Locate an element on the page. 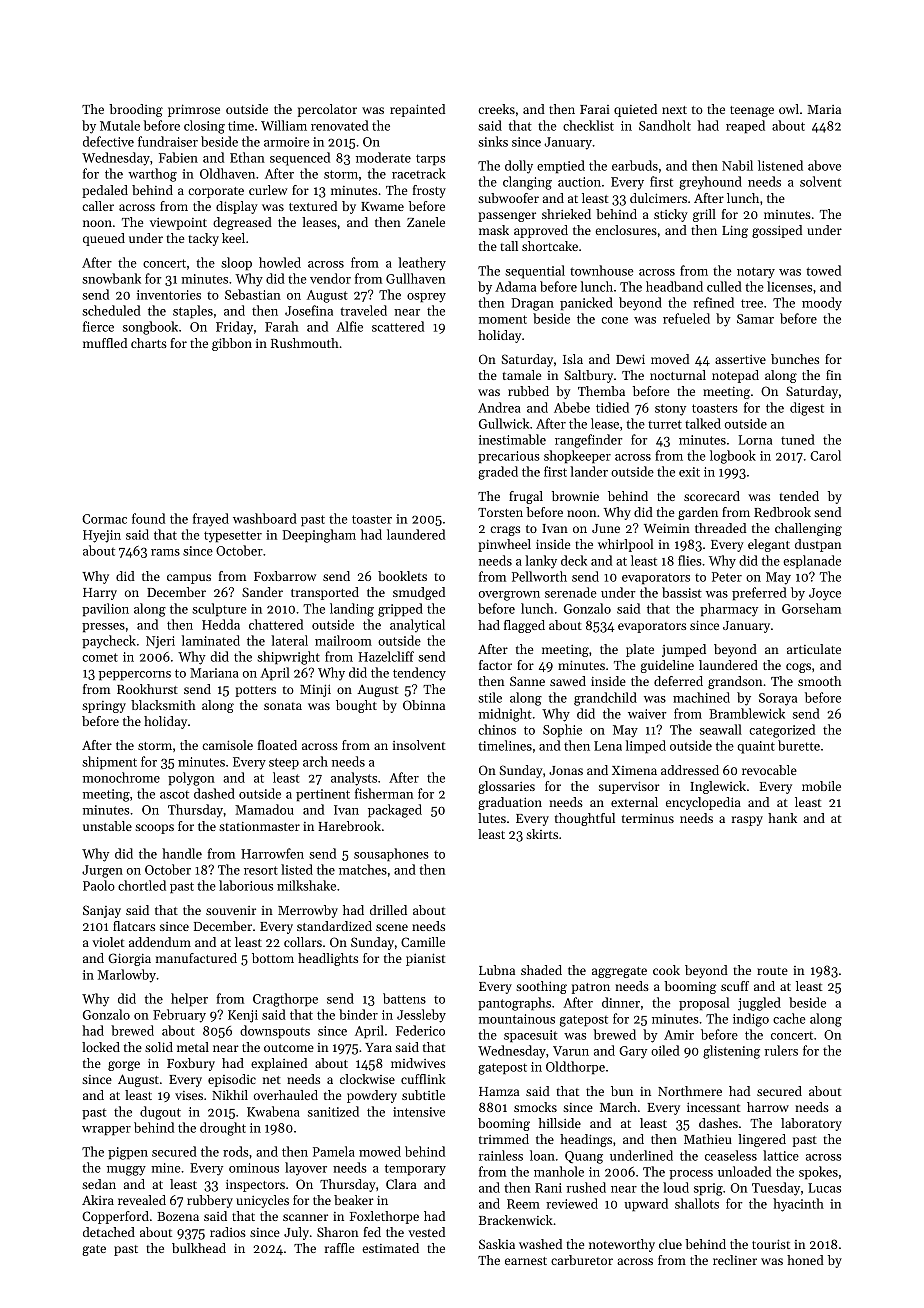  bulkhead is located at coordinates (199, 1248).
